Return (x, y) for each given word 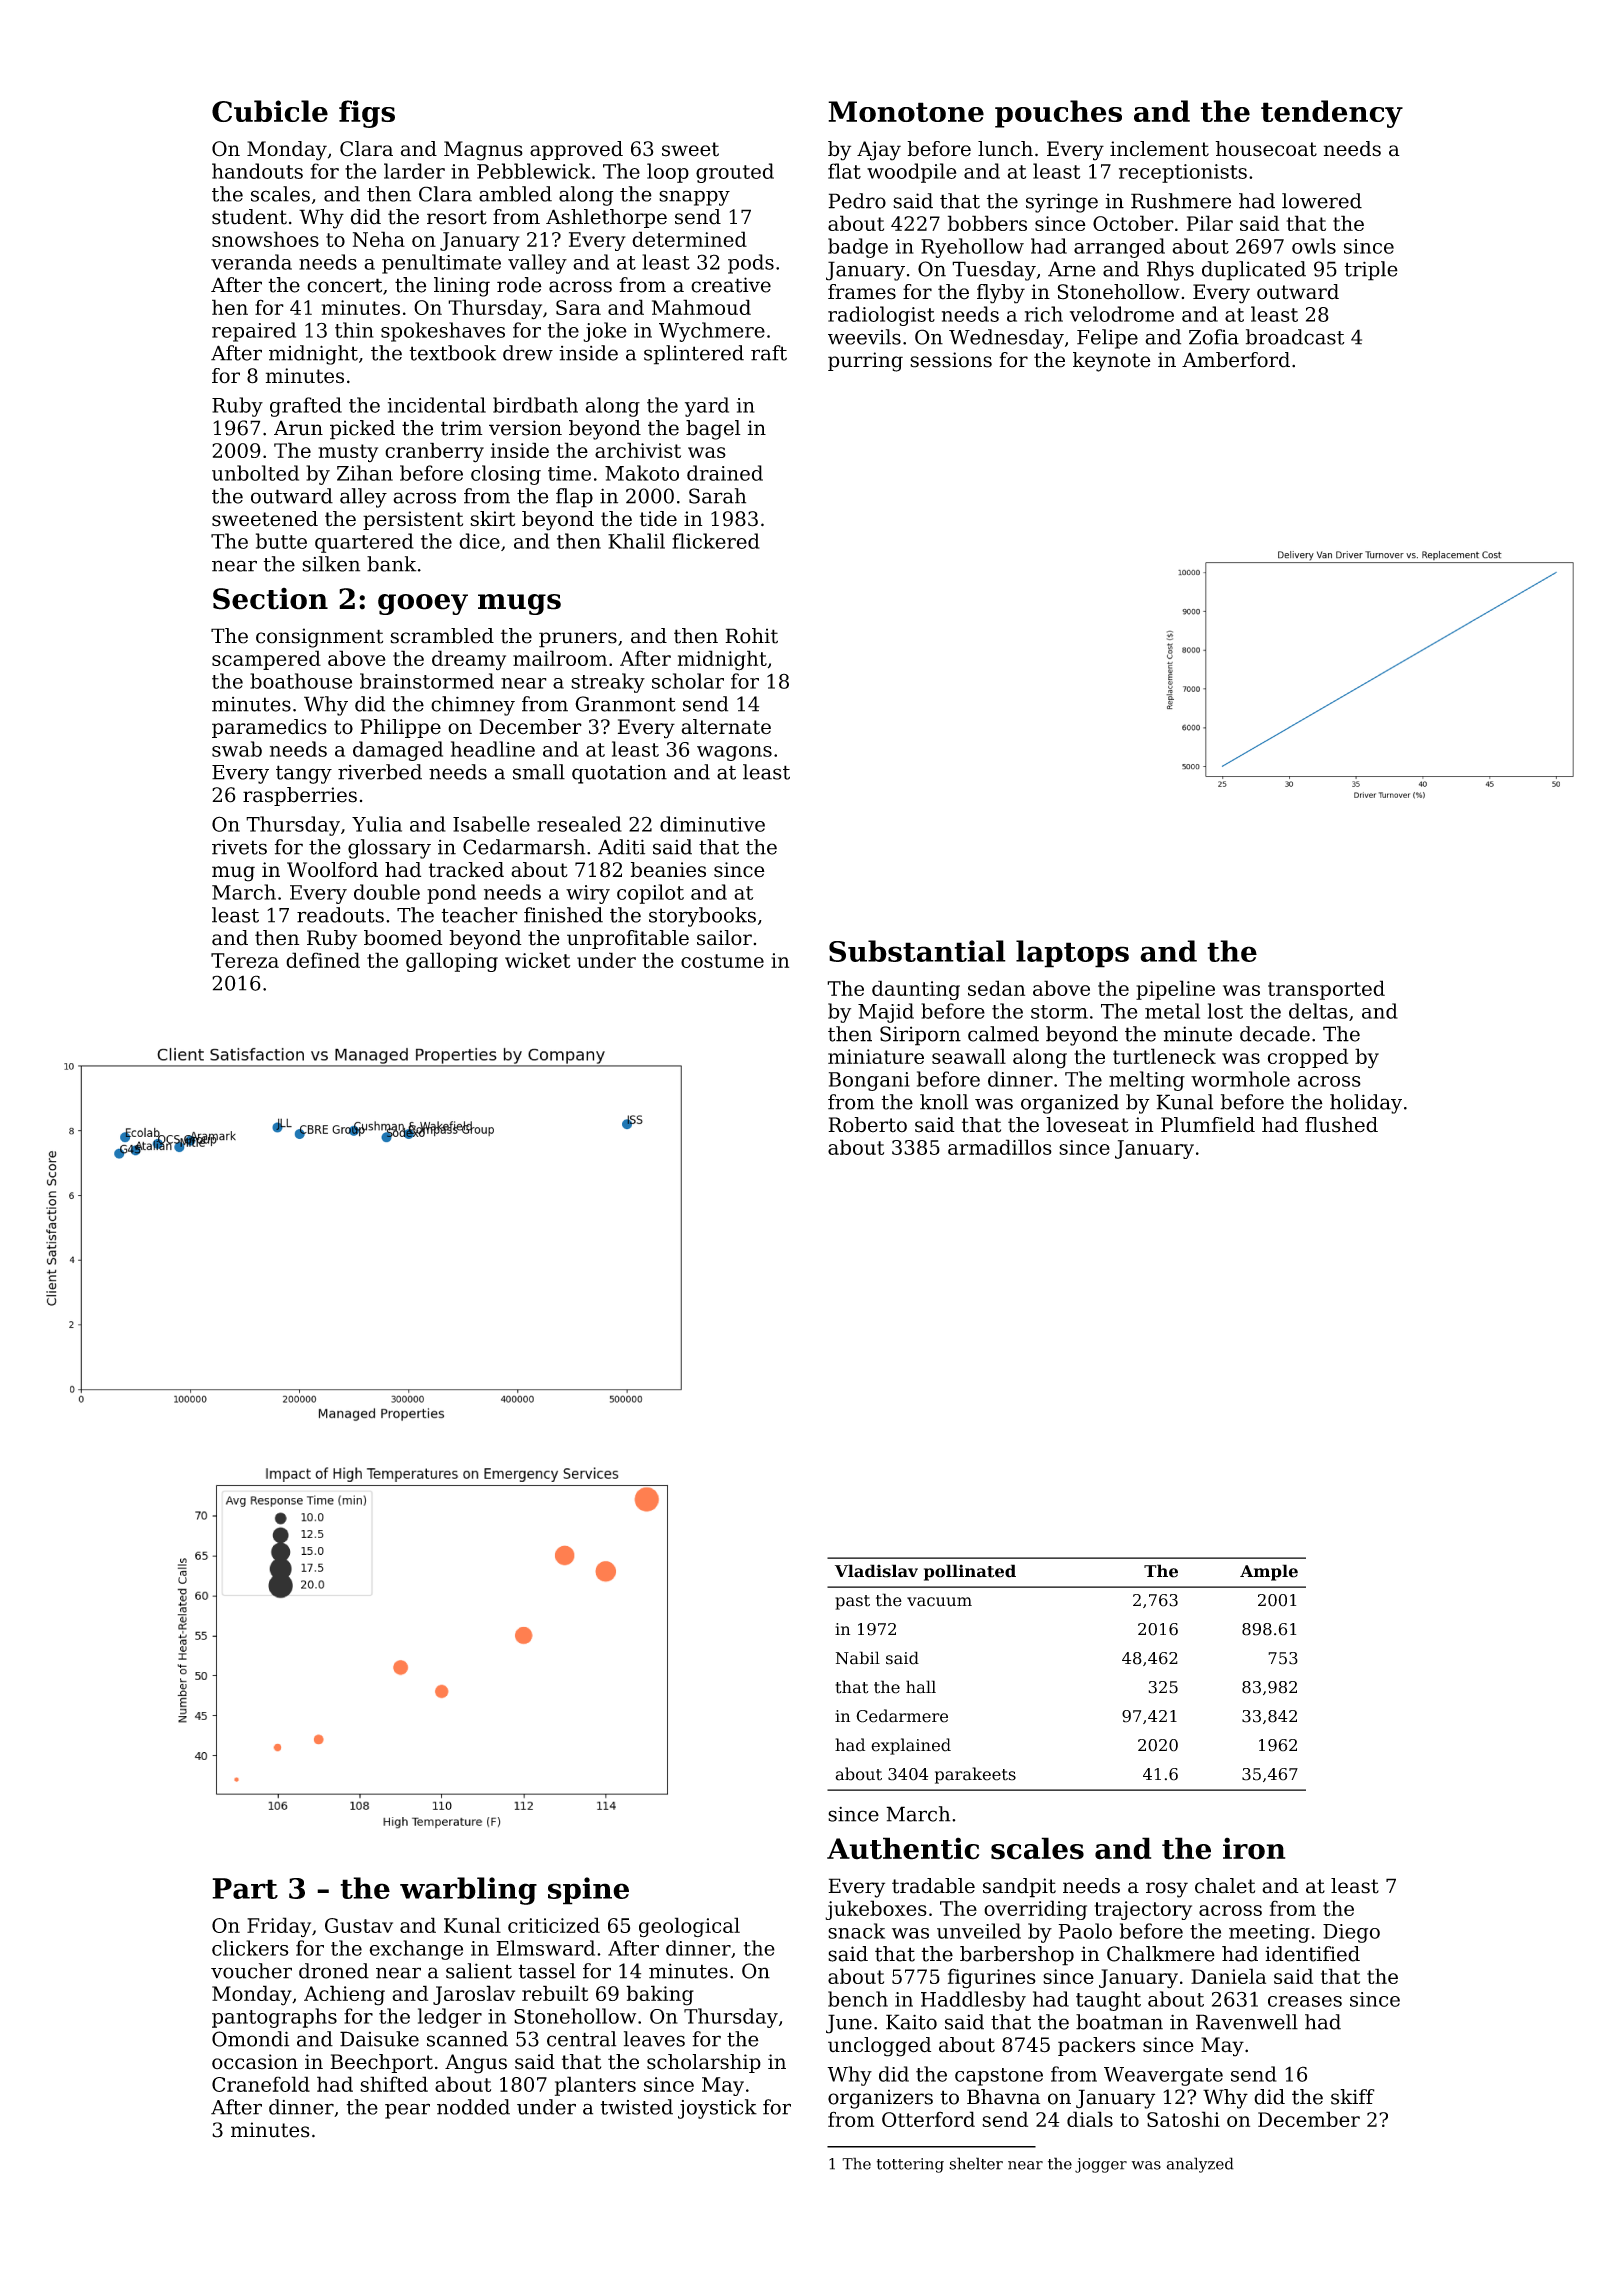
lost (1225, 1011)
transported (1326, 990)
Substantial (917, 951)
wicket (537, 960)
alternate (726, 727)
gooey (423, 604)
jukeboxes (876, 1910)
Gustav (359, 1925)
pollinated (970, 1572)
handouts (257, 171)
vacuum (939, 1602)
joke (605, 332)
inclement (1159, 149)
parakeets (975, 1775)
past (852, 1602)
